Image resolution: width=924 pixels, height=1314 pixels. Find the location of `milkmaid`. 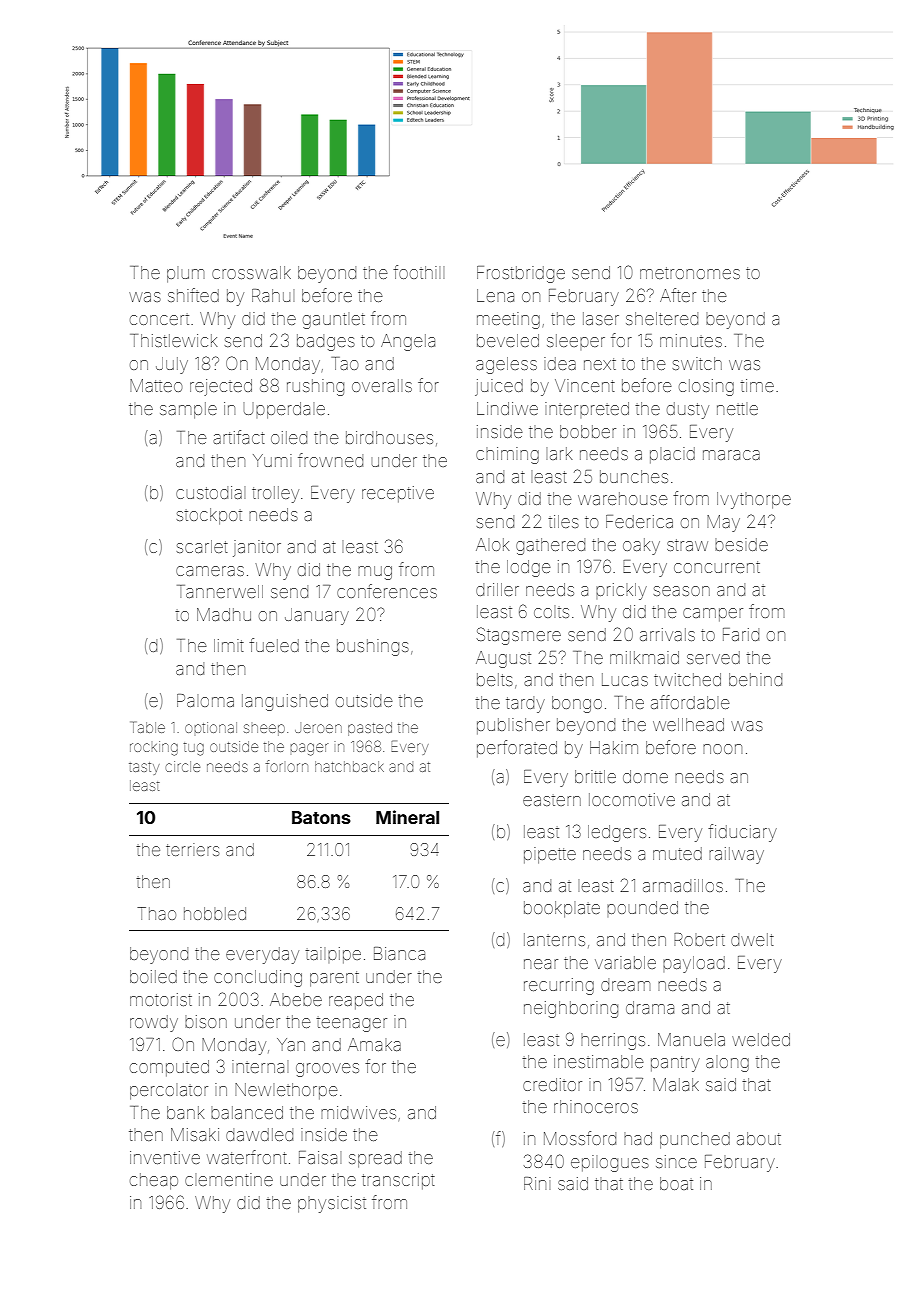

milkmaid is located at coordinates (644, 657).
